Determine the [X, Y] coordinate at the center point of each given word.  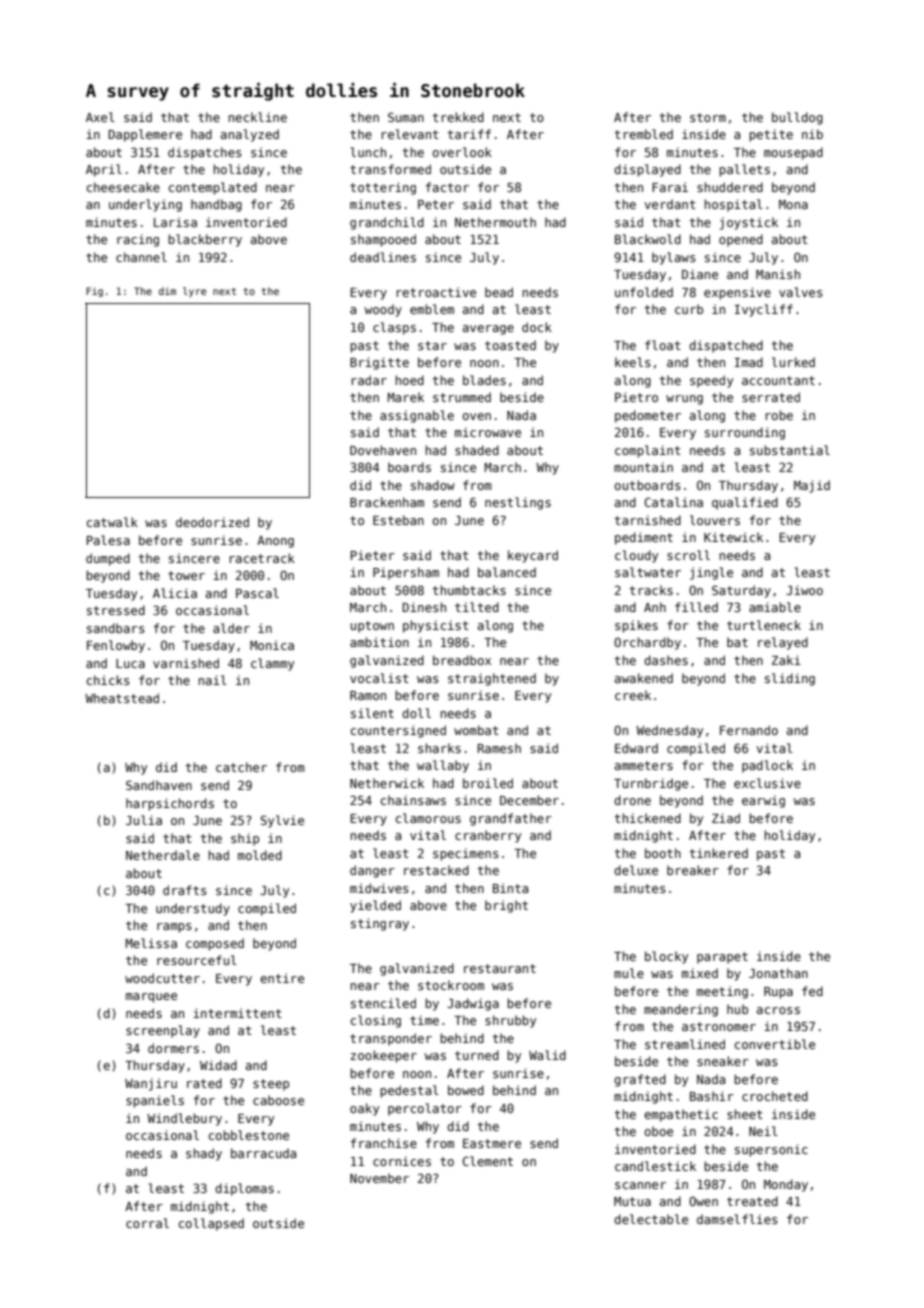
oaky [364, 1109]
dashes [666, 660]
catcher [241, 767]
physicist [436, 626]
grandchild [387, 223]
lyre [194, 292]
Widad [218, 1065]
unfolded [644, 292]
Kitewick [733, 537]
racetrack [262, 558]
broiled [488, 783]
